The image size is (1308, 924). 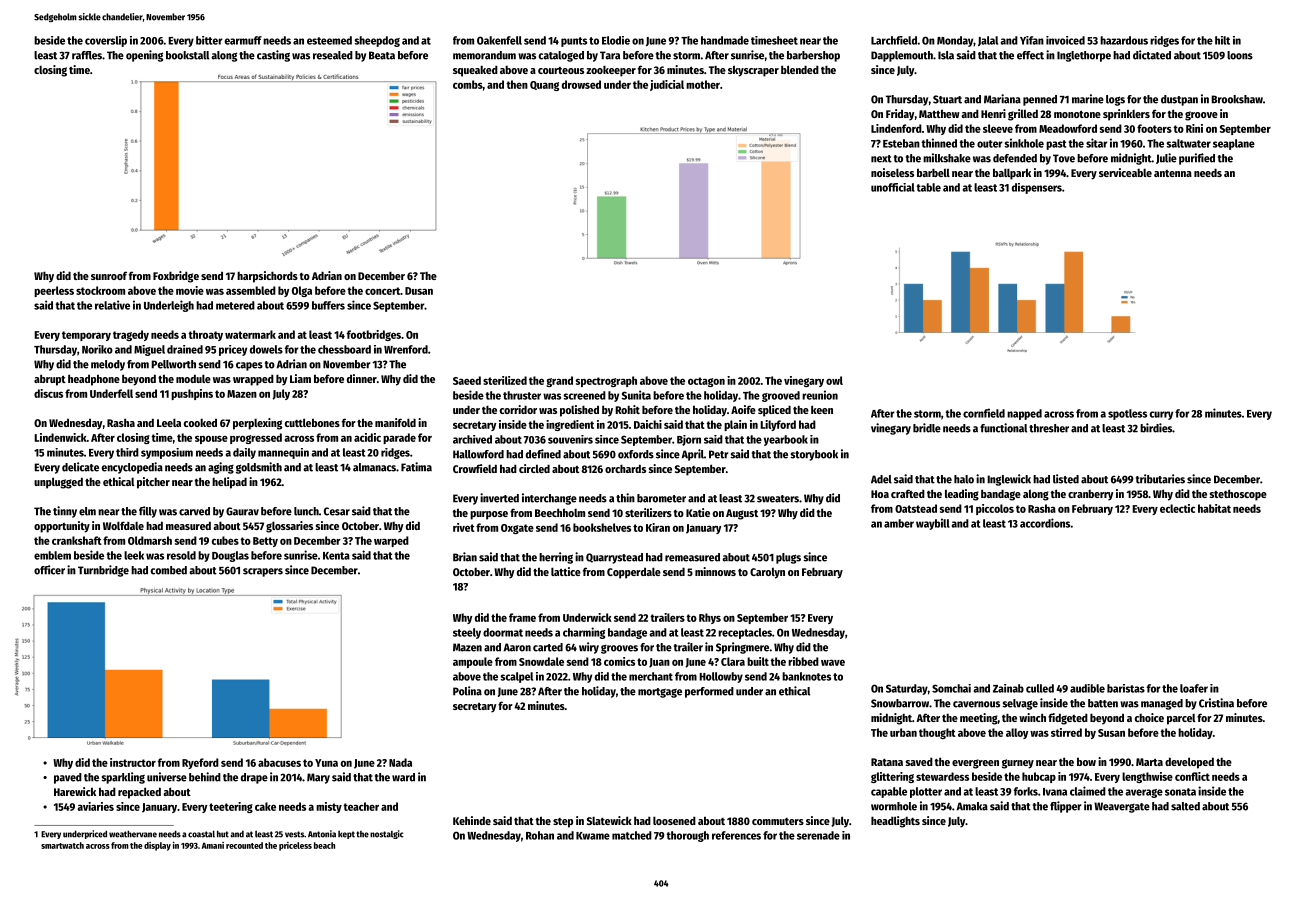 What do you see at coordinates (419, 291) in the image?
I see `Dusan` at bounding box center [419, 291].
